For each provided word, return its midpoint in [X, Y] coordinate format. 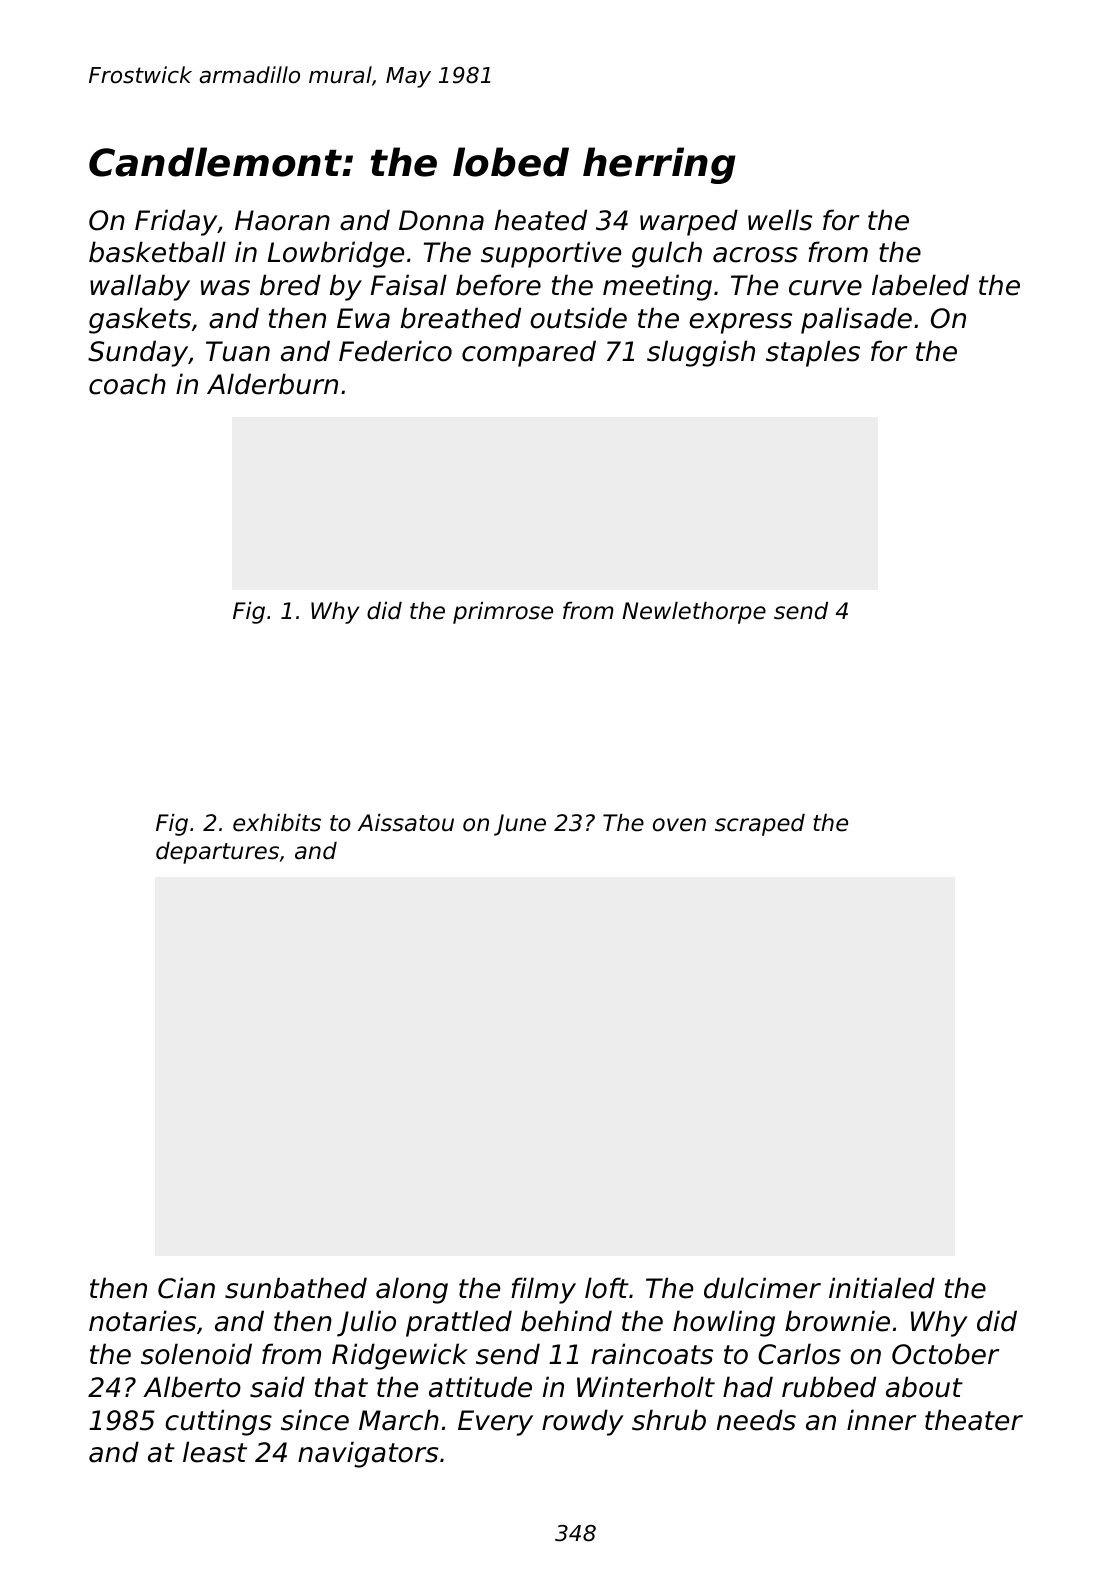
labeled [920, 285]
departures [217, 853]
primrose [503, 613]
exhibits [277, 823]
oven [679, 825]
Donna [441, 220]
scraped [760, 825]
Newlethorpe [694, 613]
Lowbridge [336, 254]
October [945, 1354]
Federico [395, 351]
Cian [186, 1288]
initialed [882, 1288]
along [412, 1290]
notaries [142, 1321]
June [520, 825]
